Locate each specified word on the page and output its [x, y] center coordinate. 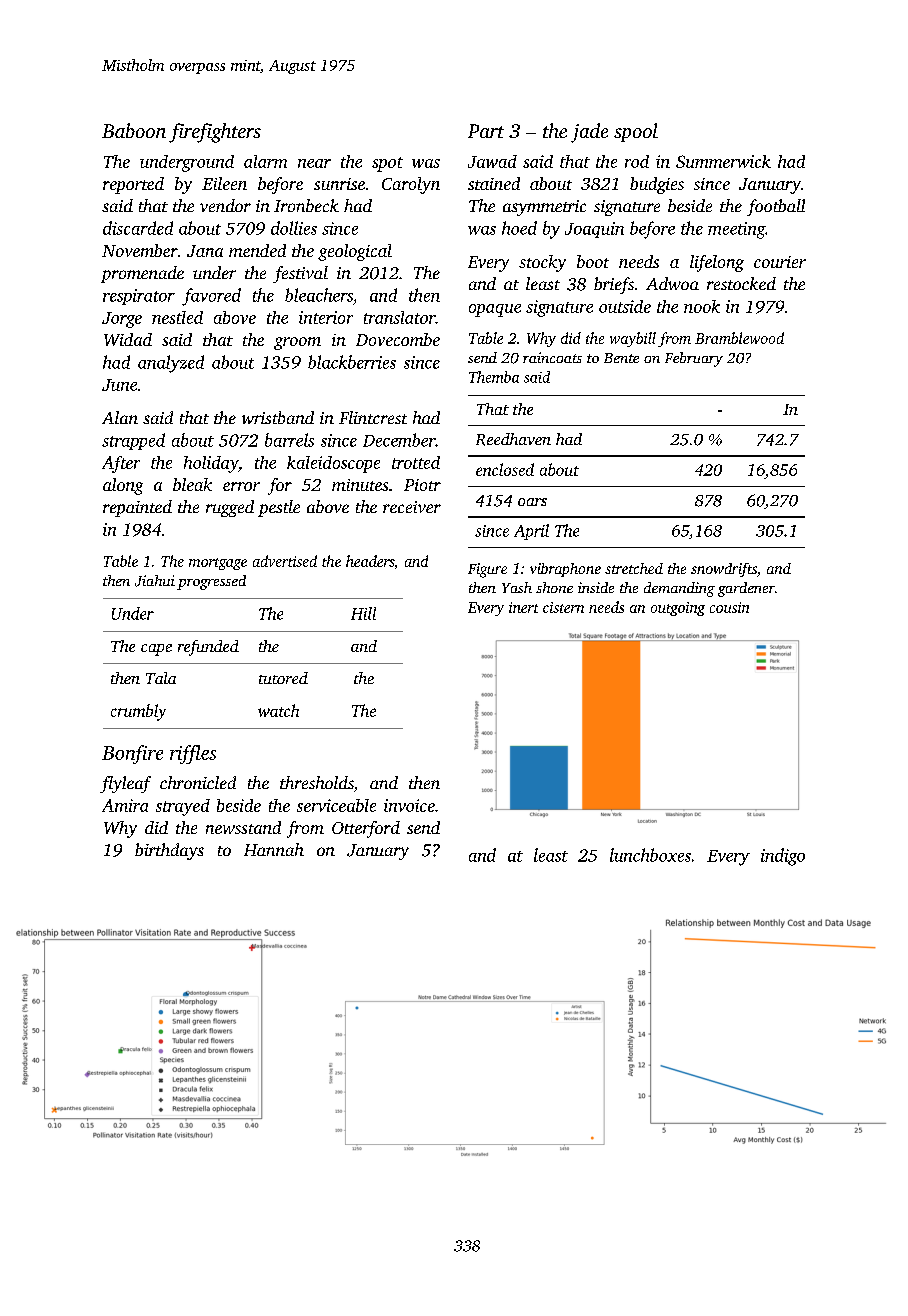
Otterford [366, 829]
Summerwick [723, 161]
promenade [142, 274]
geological [355, 252]
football [776, 207]
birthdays [169, 851]
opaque [495, 310]
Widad [128, 339]
